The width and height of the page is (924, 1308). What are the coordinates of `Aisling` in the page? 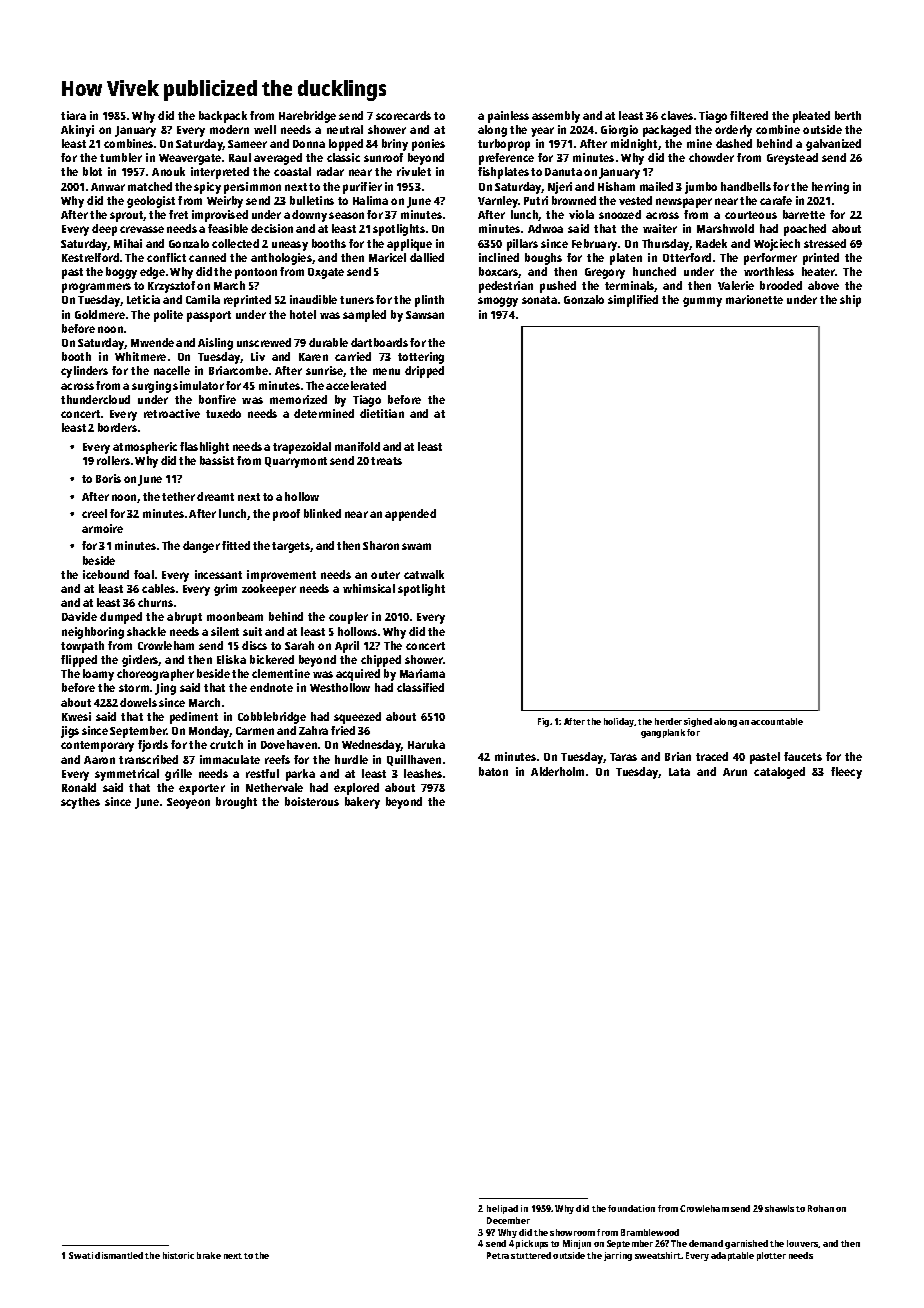 It's located at (215, 344).
